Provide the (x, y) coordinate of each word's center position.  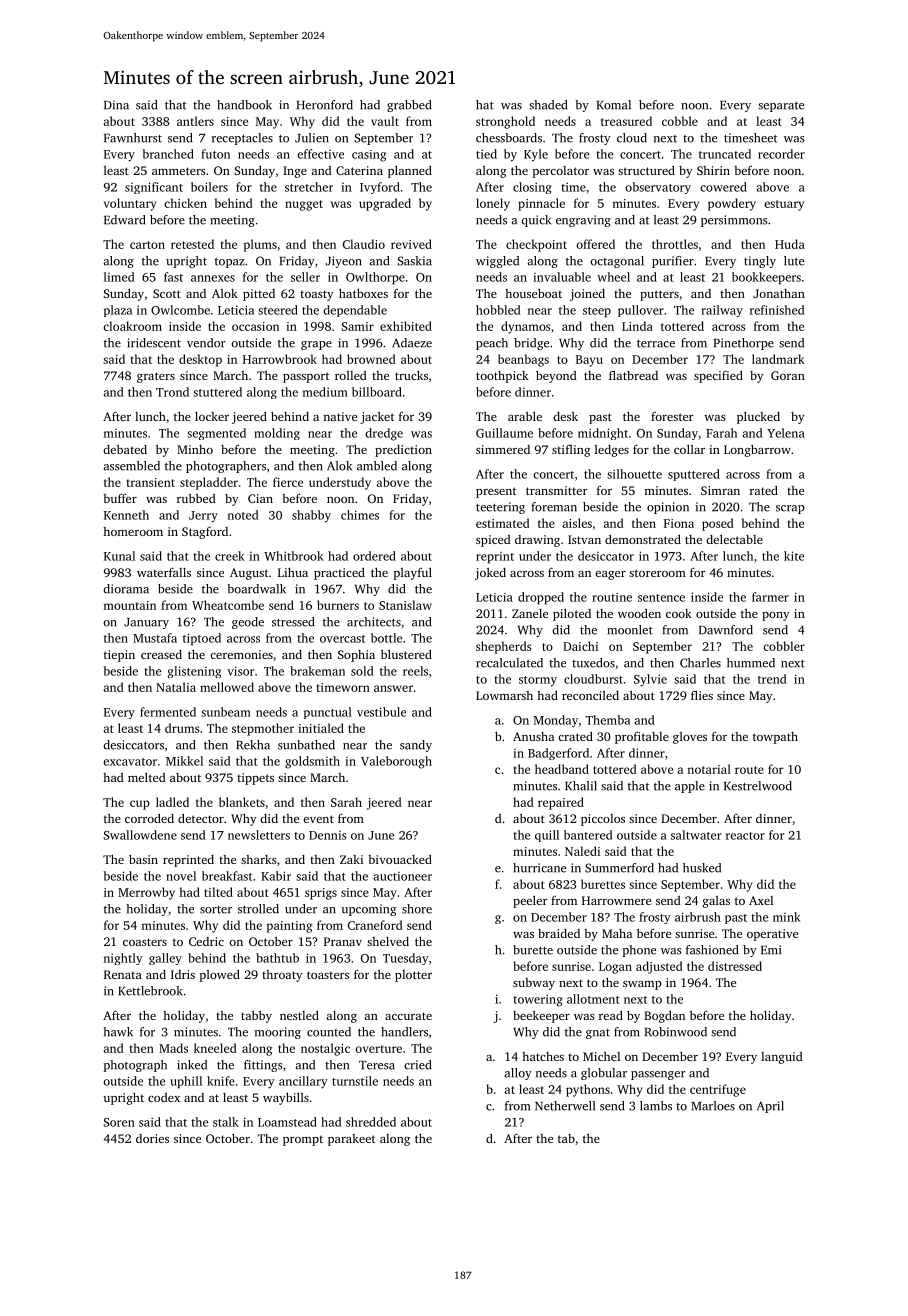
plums (260, 245)
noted (243, 515)
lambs (656, 1106)
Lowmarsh (504, 695)
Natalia (176, 687)
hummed (751, 663)
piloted (572, 614)
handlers (404, 1032)
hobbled (498, 310)
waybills (286, 1098)
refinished (777, 310)
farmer (770, 597)
